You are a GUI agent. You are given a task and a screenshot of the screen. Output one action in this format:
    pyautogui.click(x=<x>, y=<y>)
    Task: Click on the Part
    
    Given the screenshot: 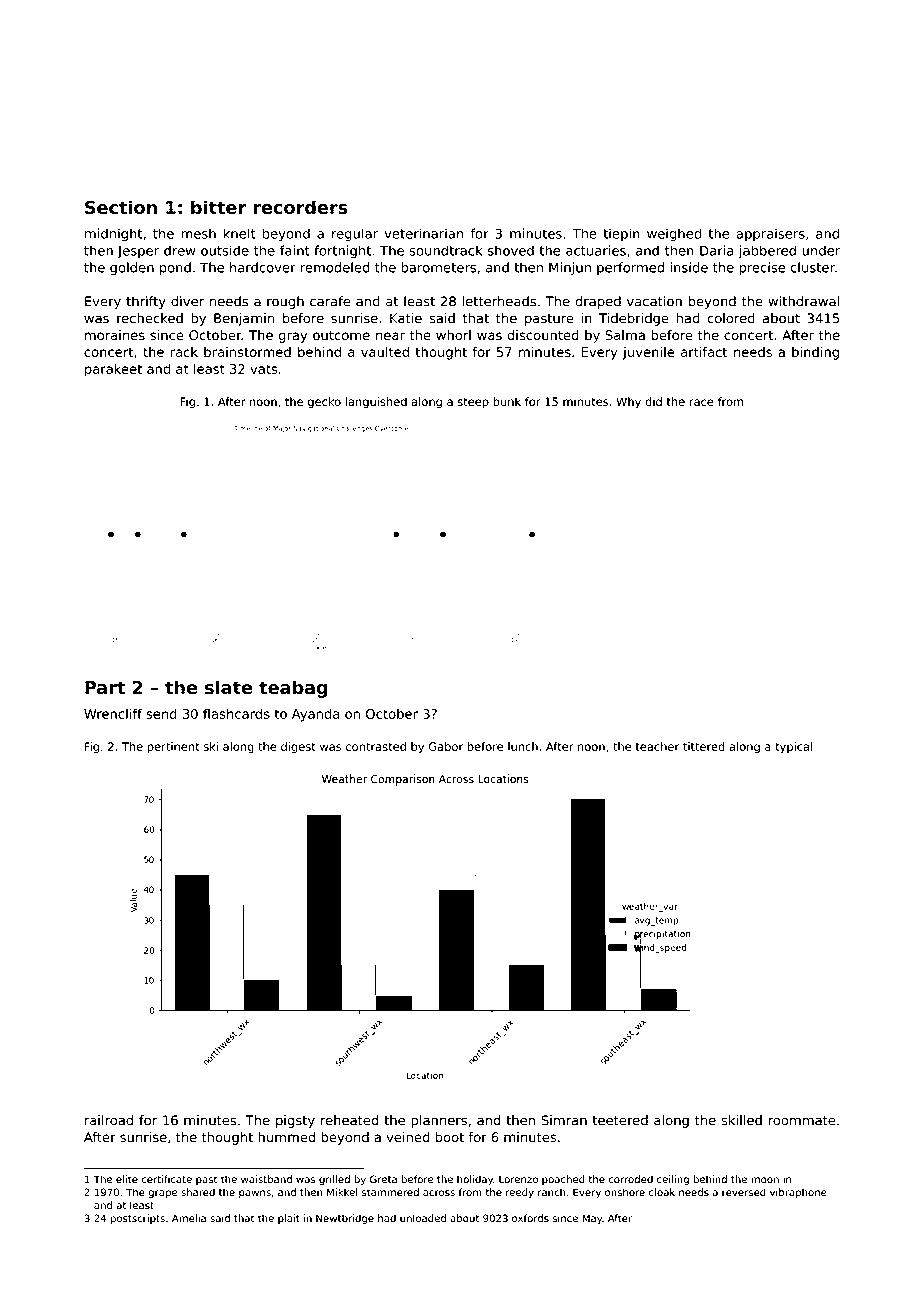 What is the action you would take?
    pyautogui.click(x=105, y=688)
